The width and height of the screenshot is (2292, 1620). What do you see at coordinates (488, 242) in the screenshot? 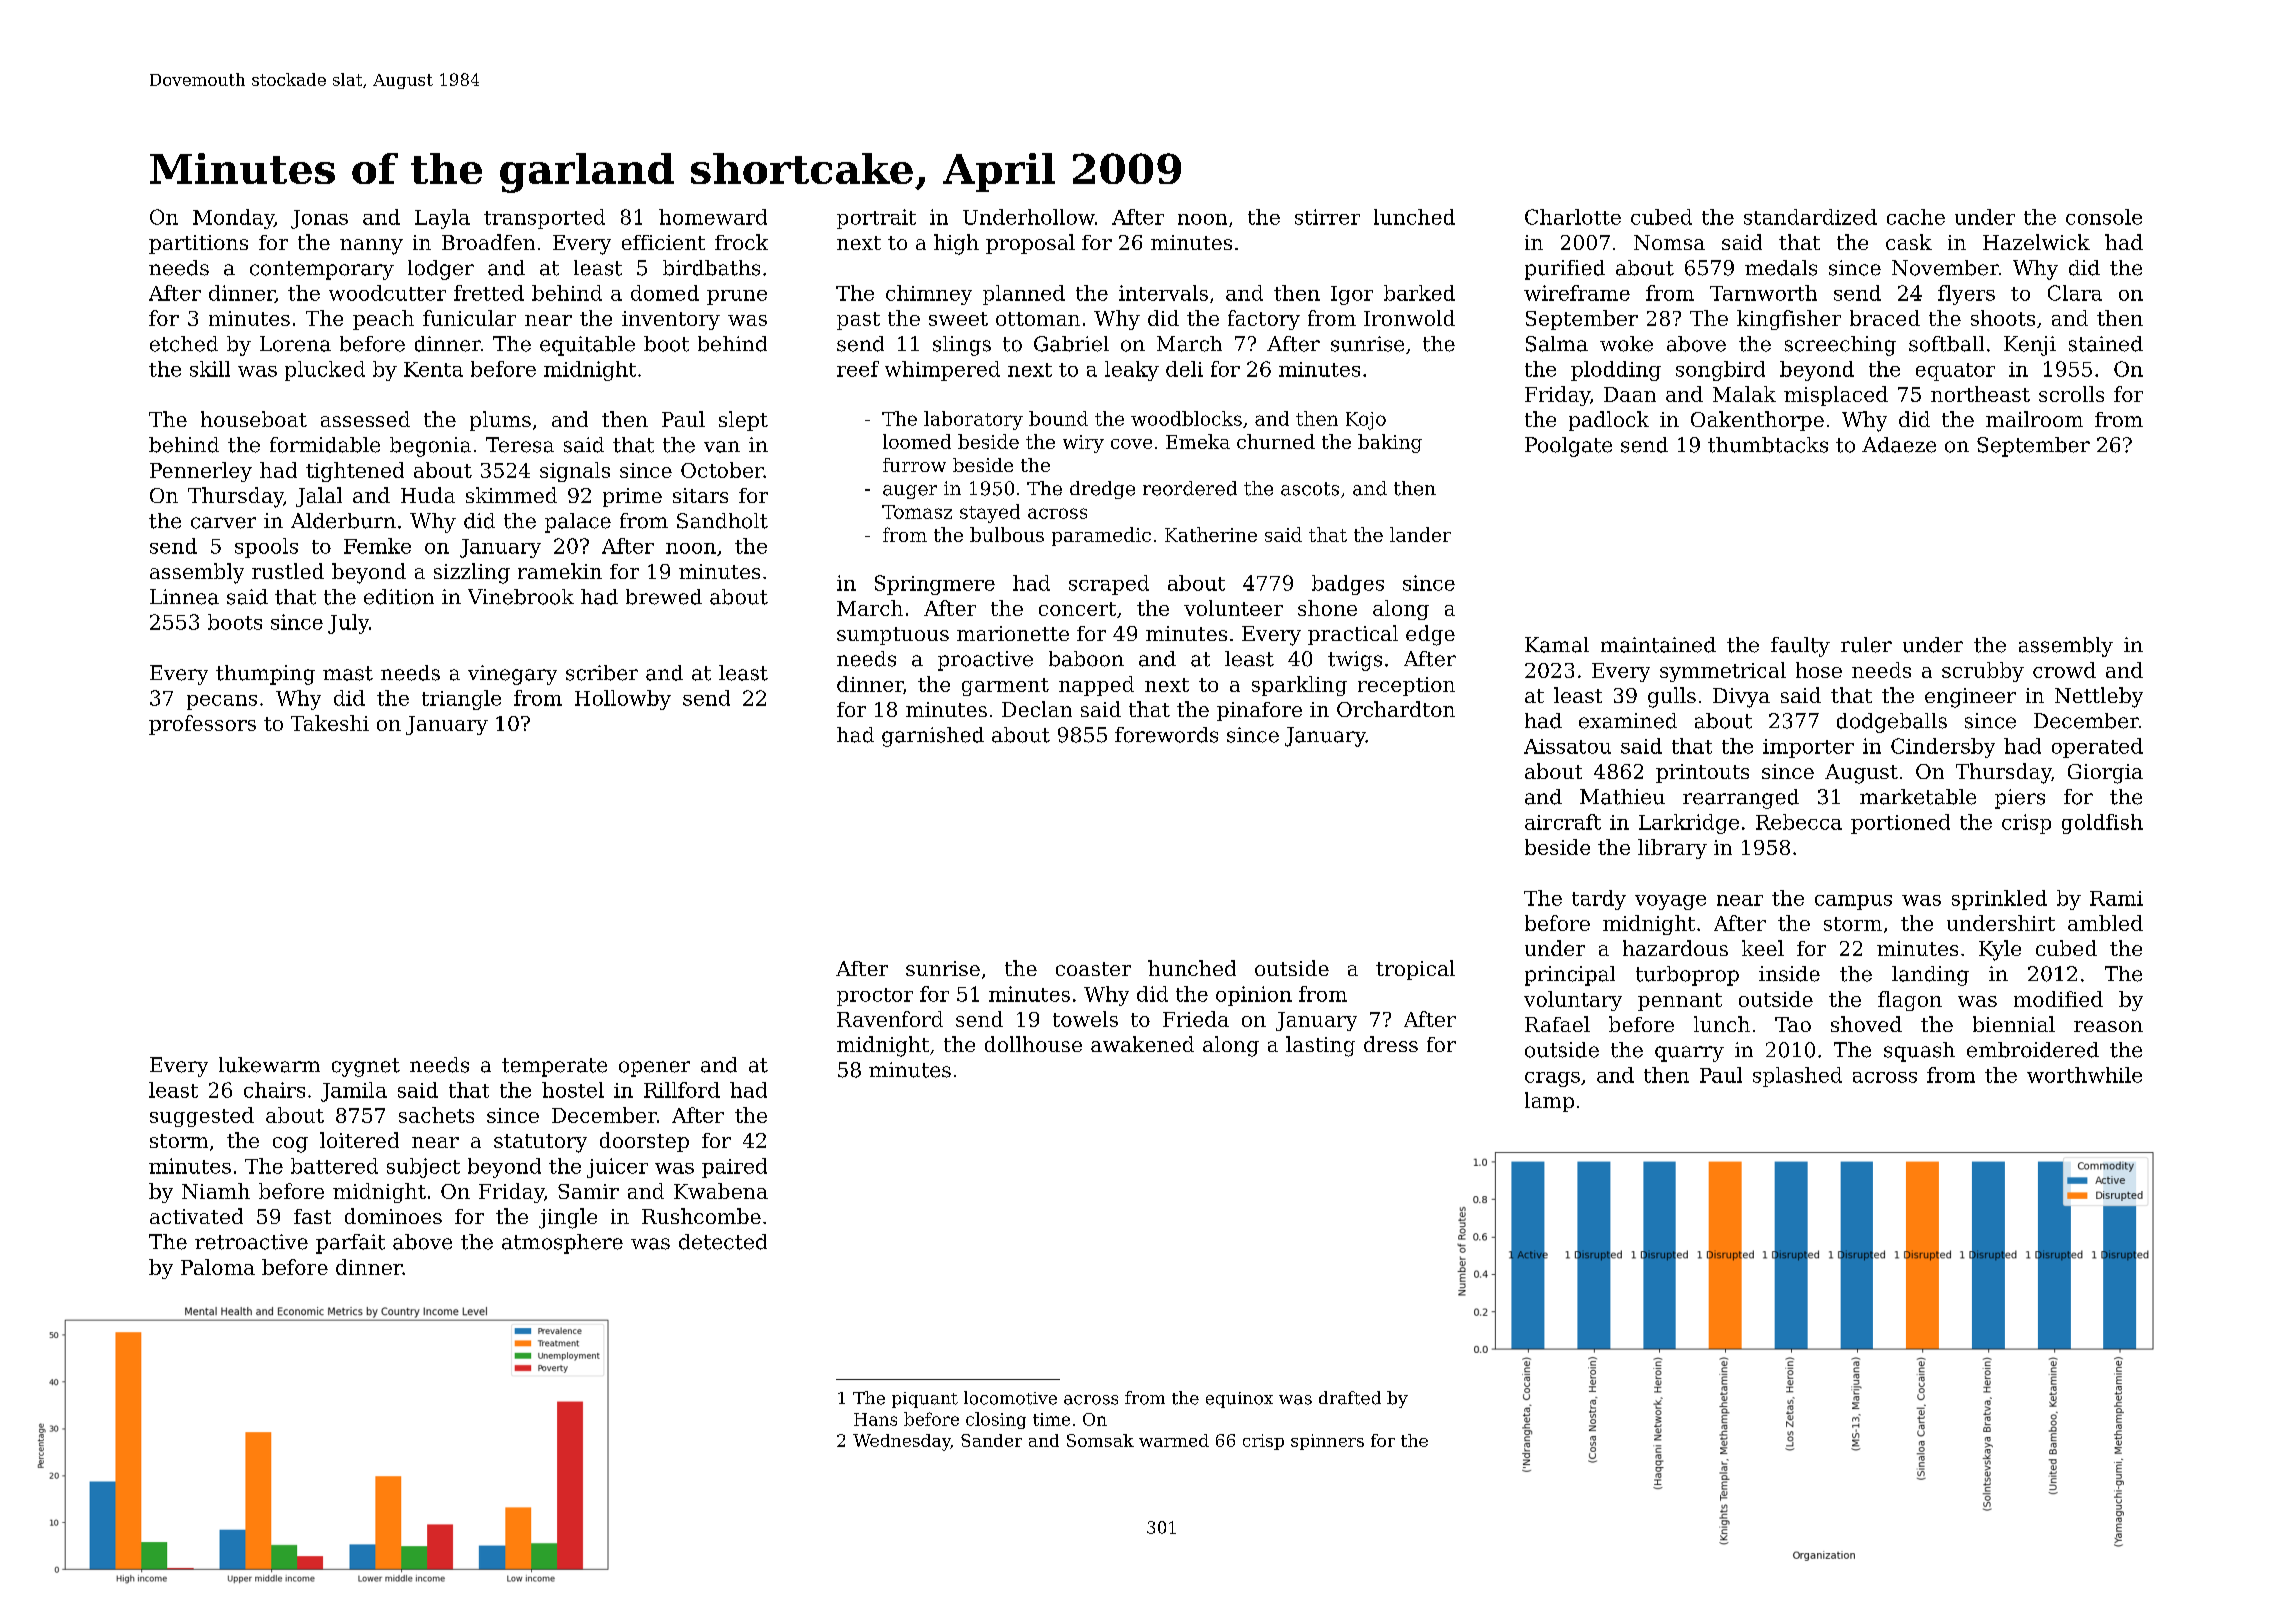
I see `Broadfen` at bounding box center [488, 242].
